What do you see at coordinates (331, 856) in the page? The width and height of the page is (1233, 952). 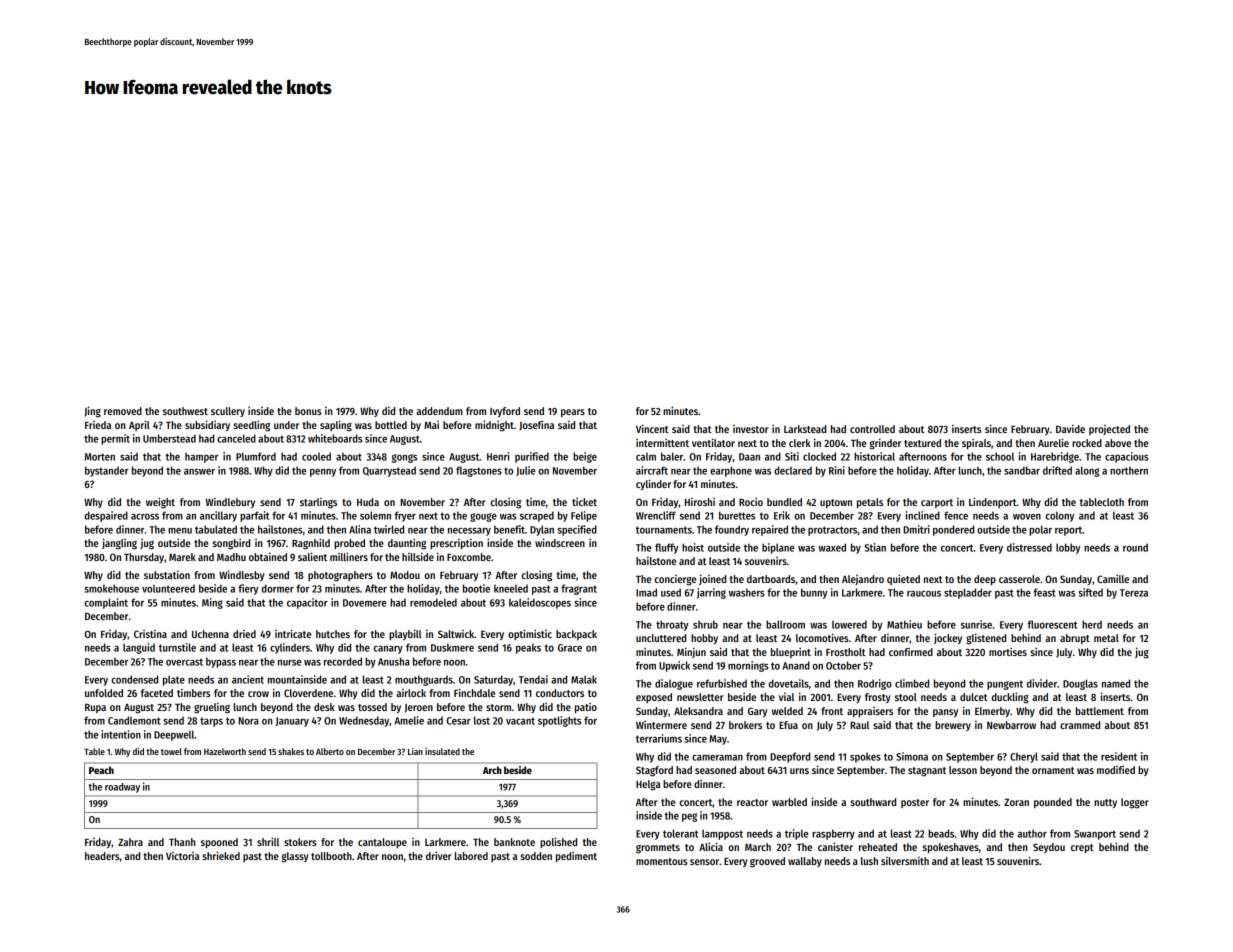 I see `tollbooth` at bounding box center [331, 856].
